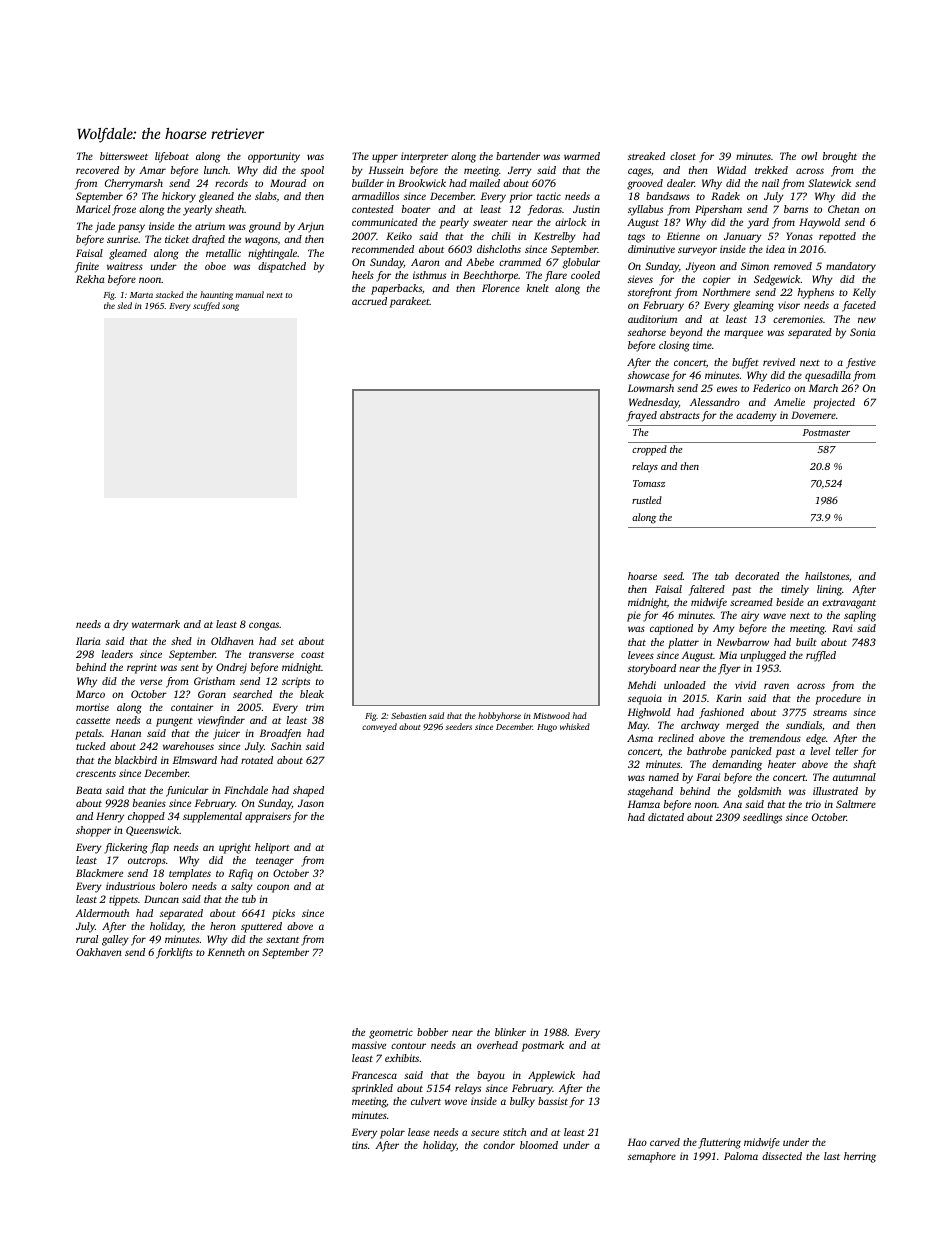  Describe the element at coordinates (501, 236) in the screenshot. I see `chili` at that location.
